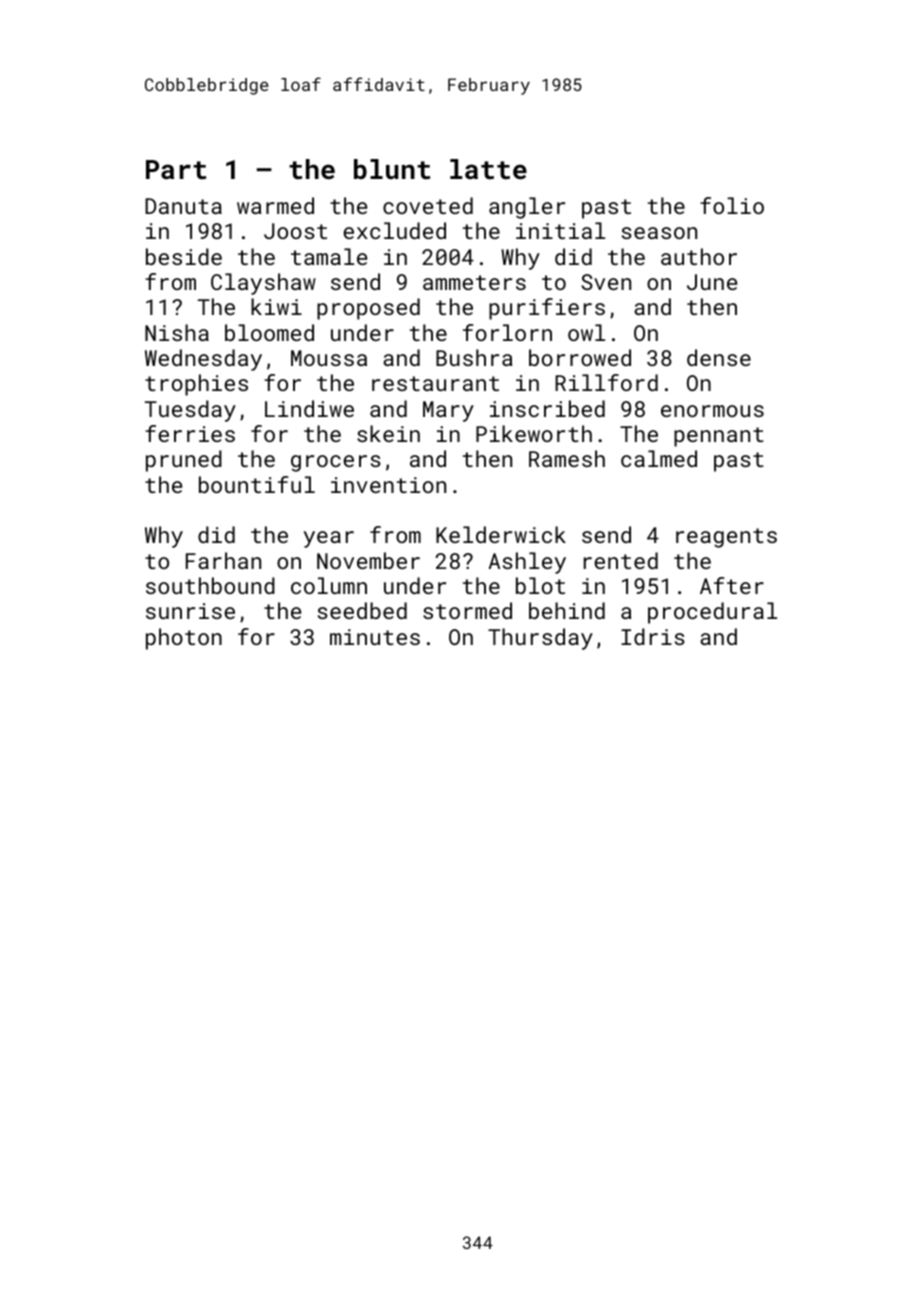 This page has width=924, height=1311. Describe the element at coordinates (388, 433) in the page. I see `skein` at that location.
